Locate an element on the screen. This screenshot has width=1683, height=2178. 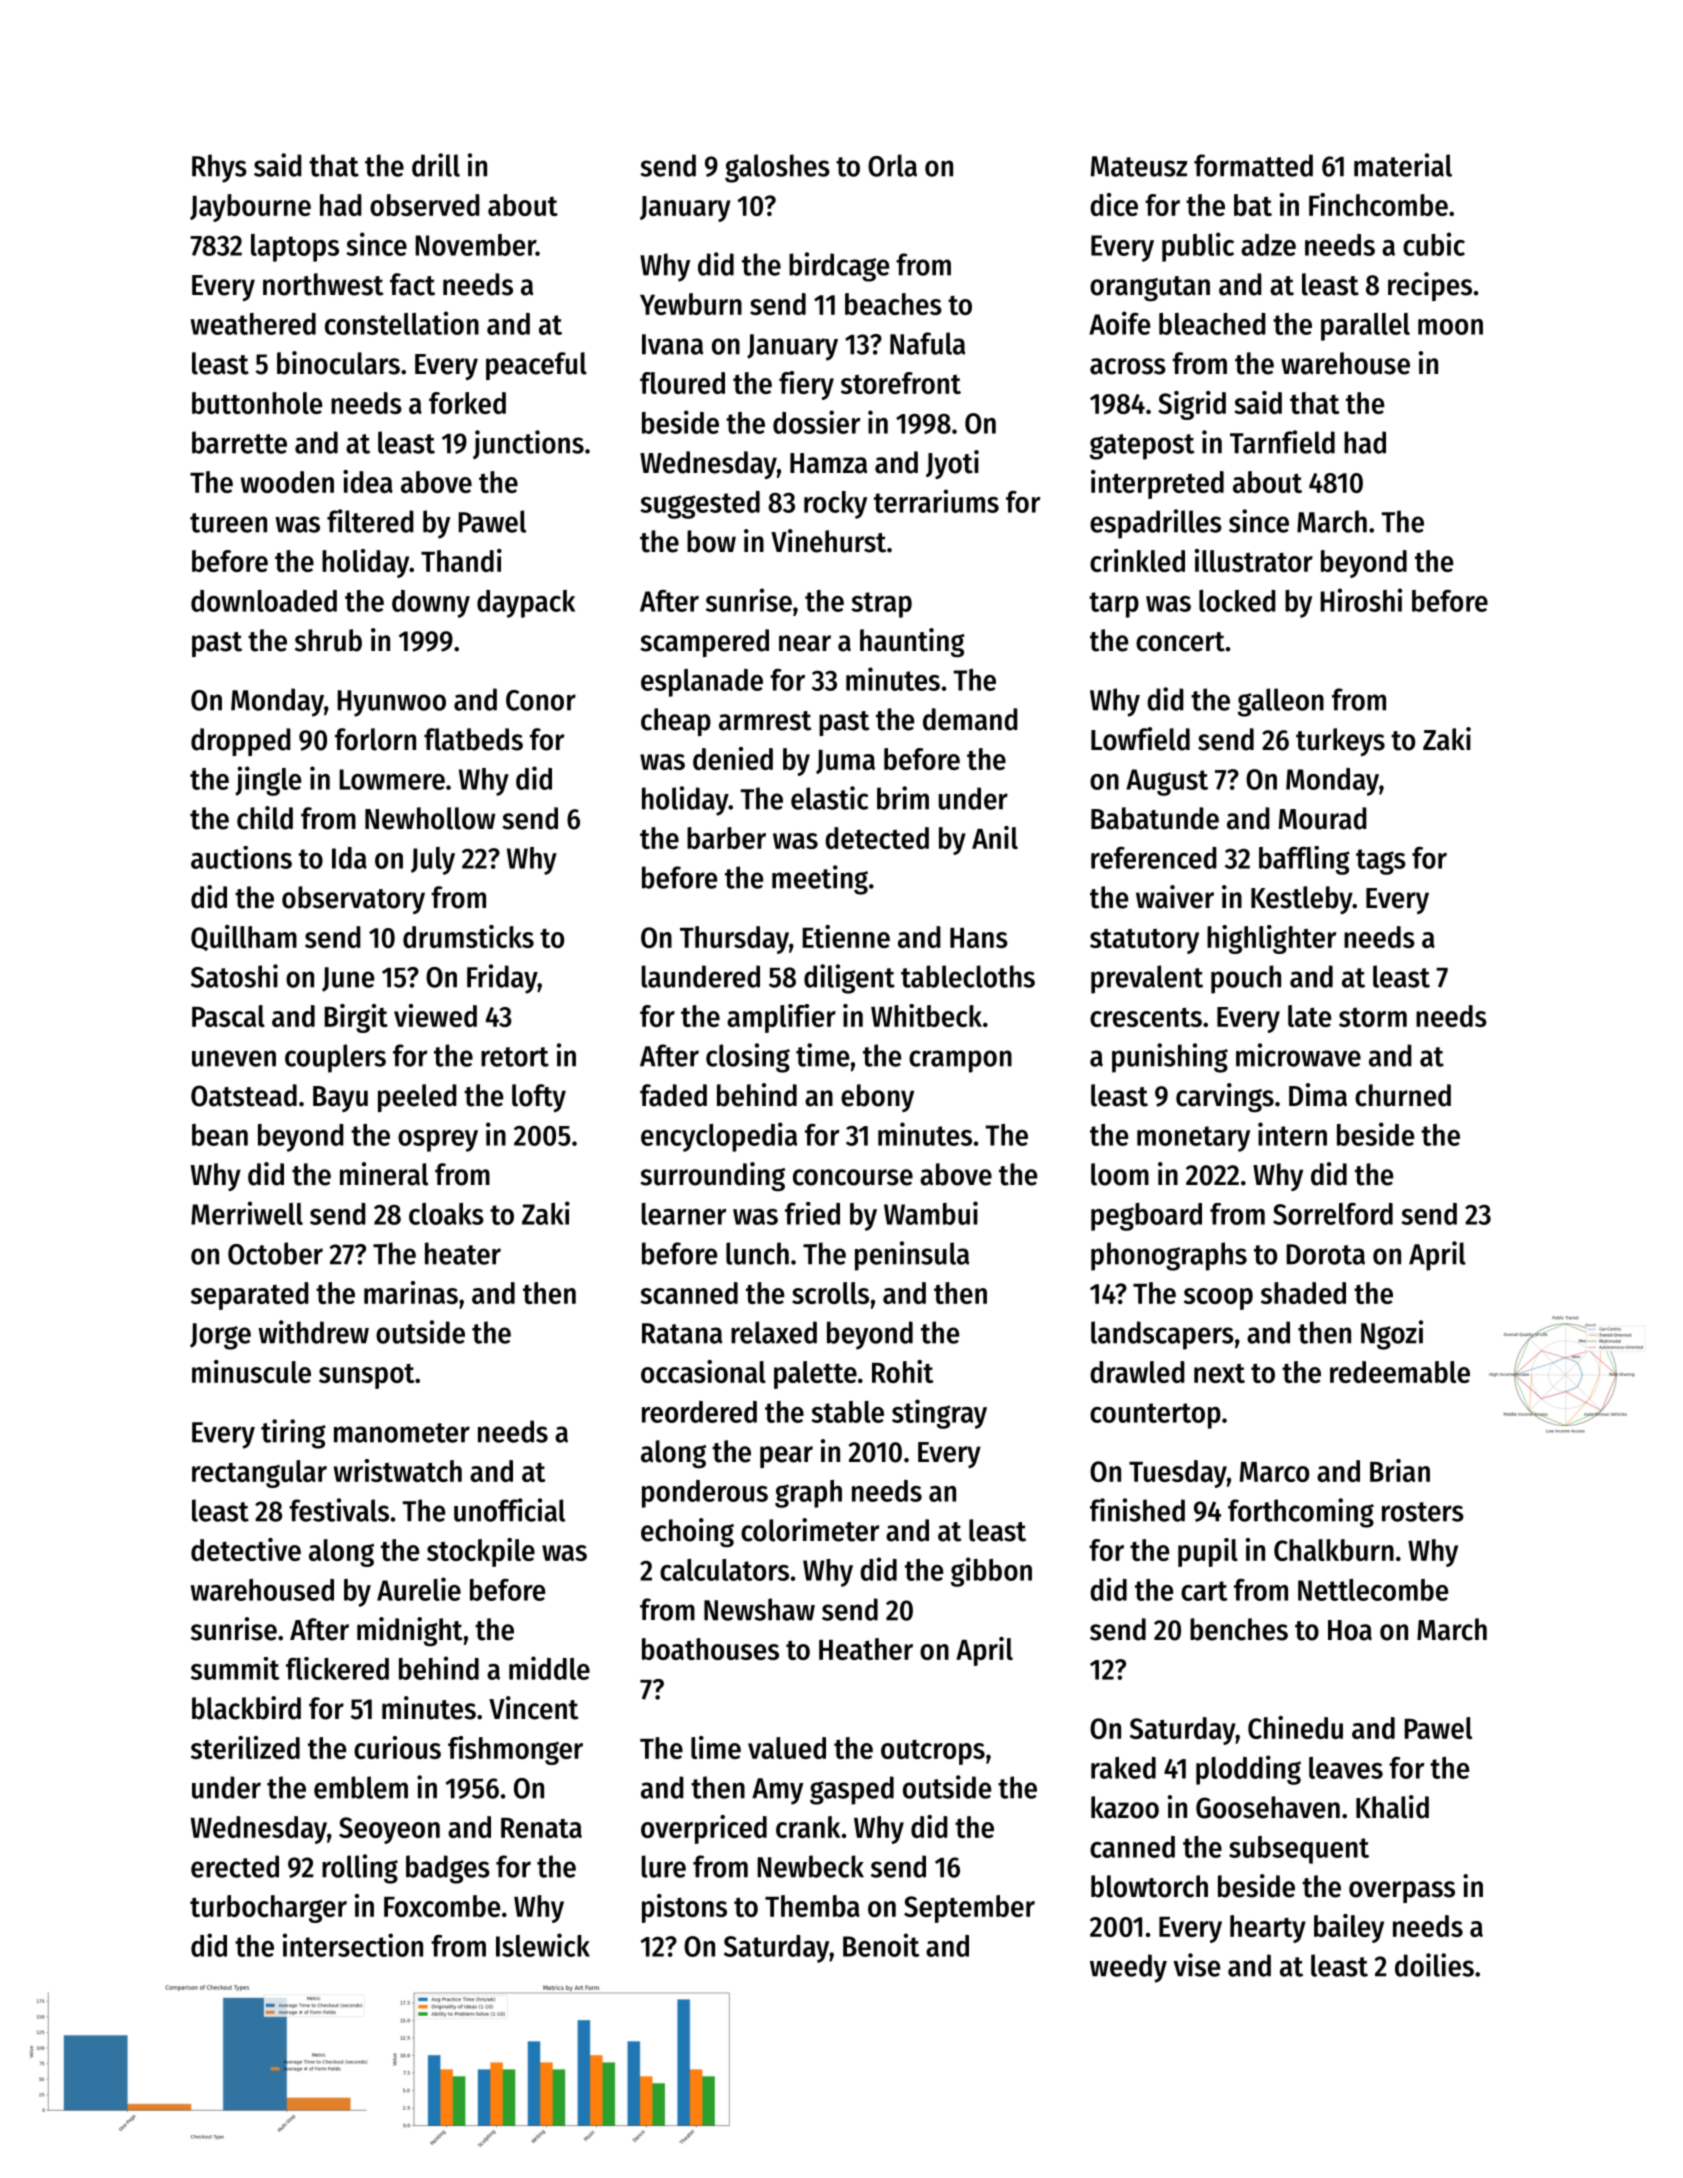
flickered is located at coordinates (337, 1668).
